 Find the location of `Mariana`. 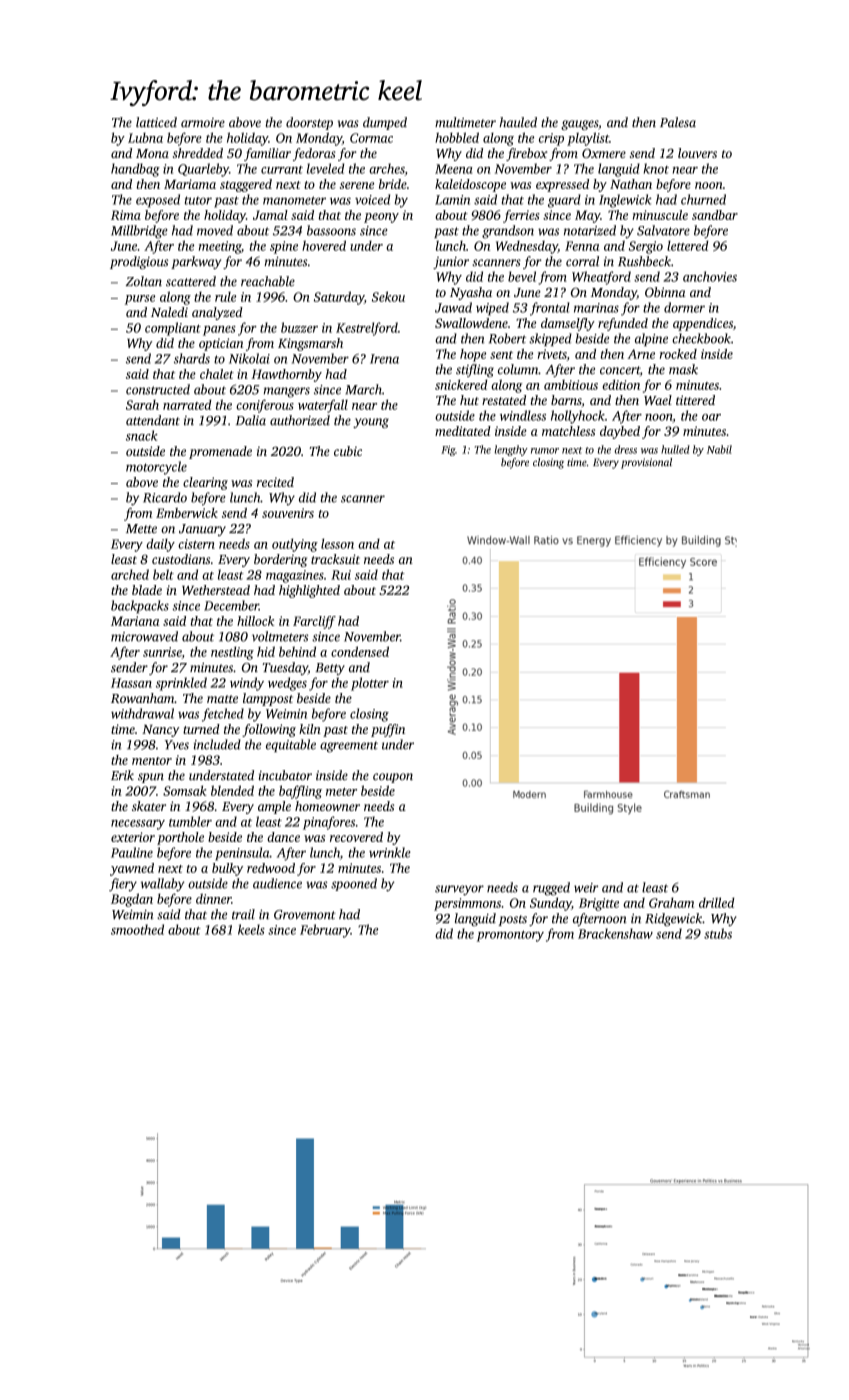

Mariana is located at coordinates (135, 621).
